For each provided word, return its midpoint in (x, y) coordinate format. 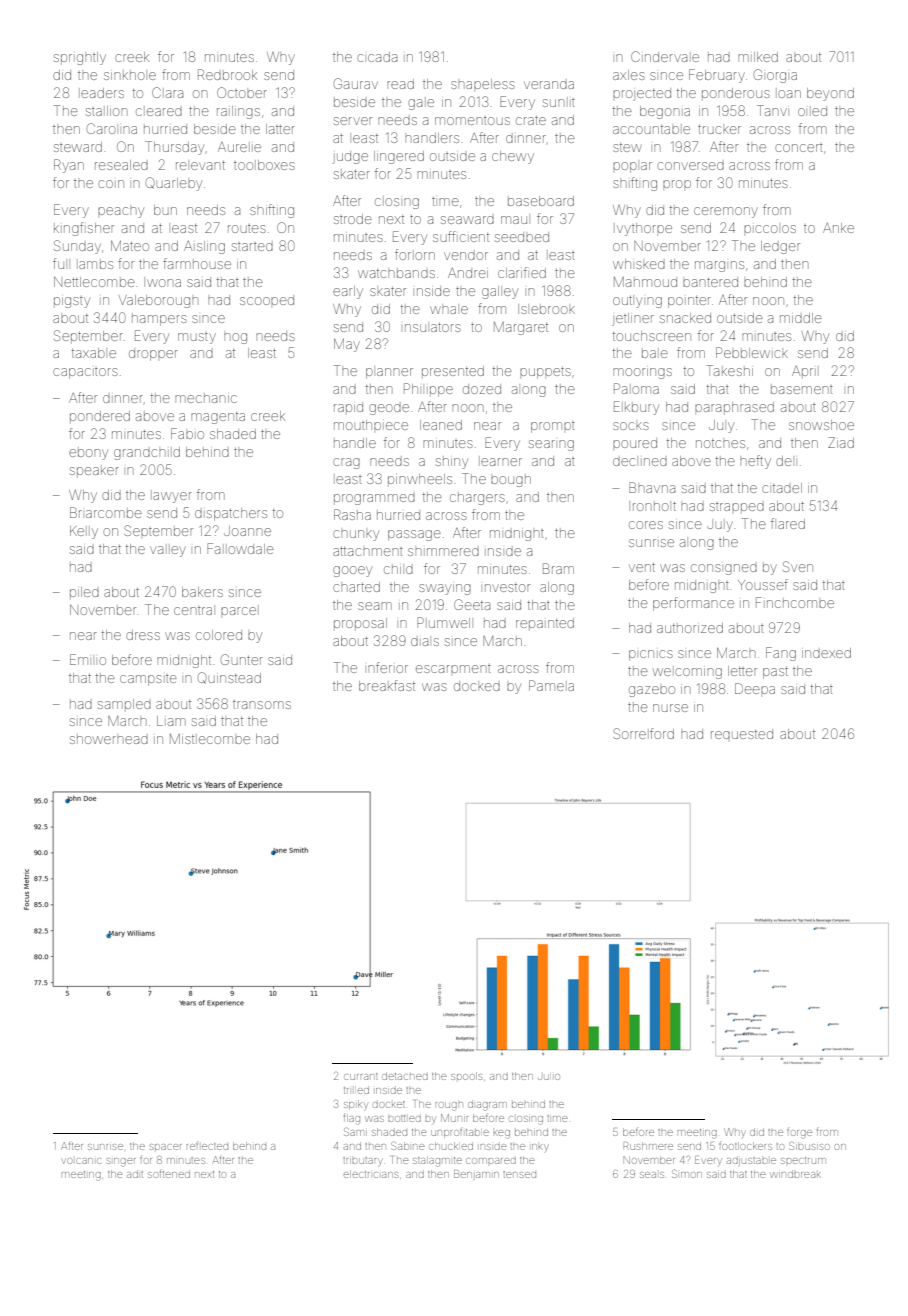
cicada (377, 57)
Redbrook (227, 74)
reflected (207, 1146)
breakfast (387, 685)
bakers (202, 592)
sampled (124, 704)
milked (758, 57)
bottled (404, 1118)
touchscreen (652, 336)
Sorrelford (643, 733)
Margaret (521, 328)
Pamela (551, 685)
